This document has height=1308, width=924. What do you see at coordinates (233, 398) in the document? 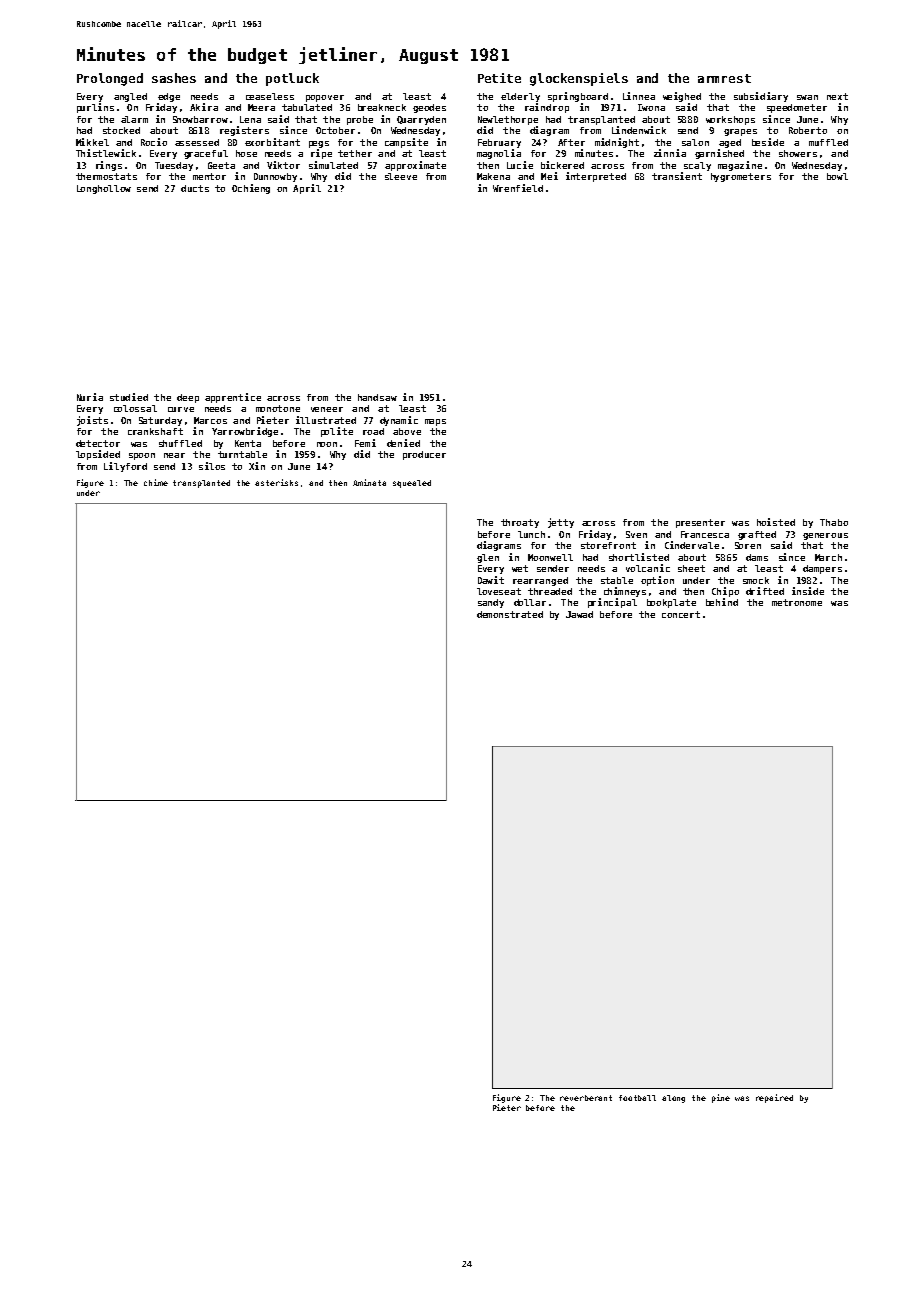
I see `apprentice` at bounding box center [233, 398].
